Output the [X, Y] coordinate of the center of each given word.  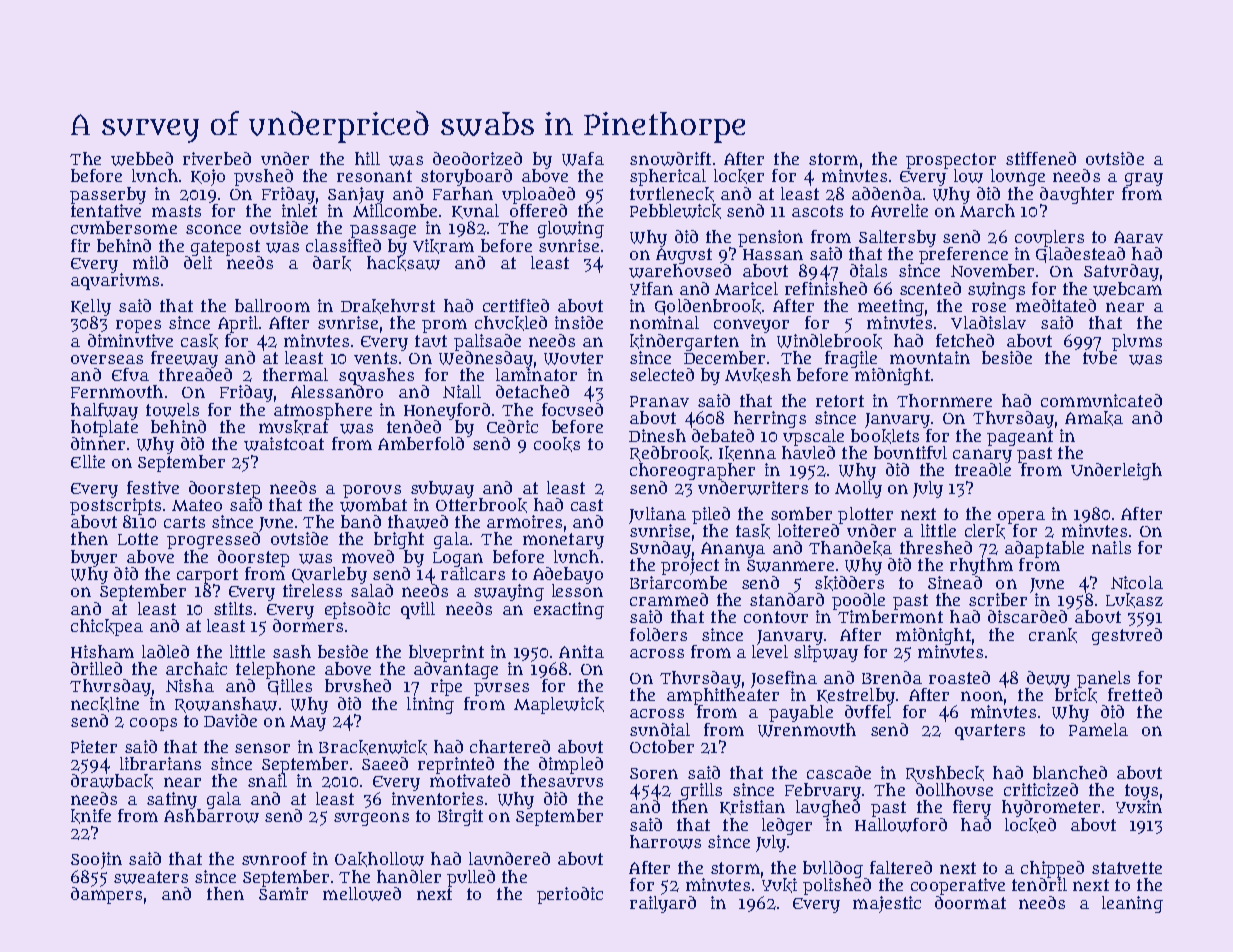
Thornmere [944, 400]
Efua [130, 374]
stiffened [1041, 158]
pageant [1020, 438]
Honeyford [447, 411]
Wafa [583, 159]
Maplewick [559, 705]
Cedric [512, 426]
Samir [283, 893]
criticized [1041, 789]
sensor [262, 748]
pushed [263, 177]
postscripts [115, 506]
